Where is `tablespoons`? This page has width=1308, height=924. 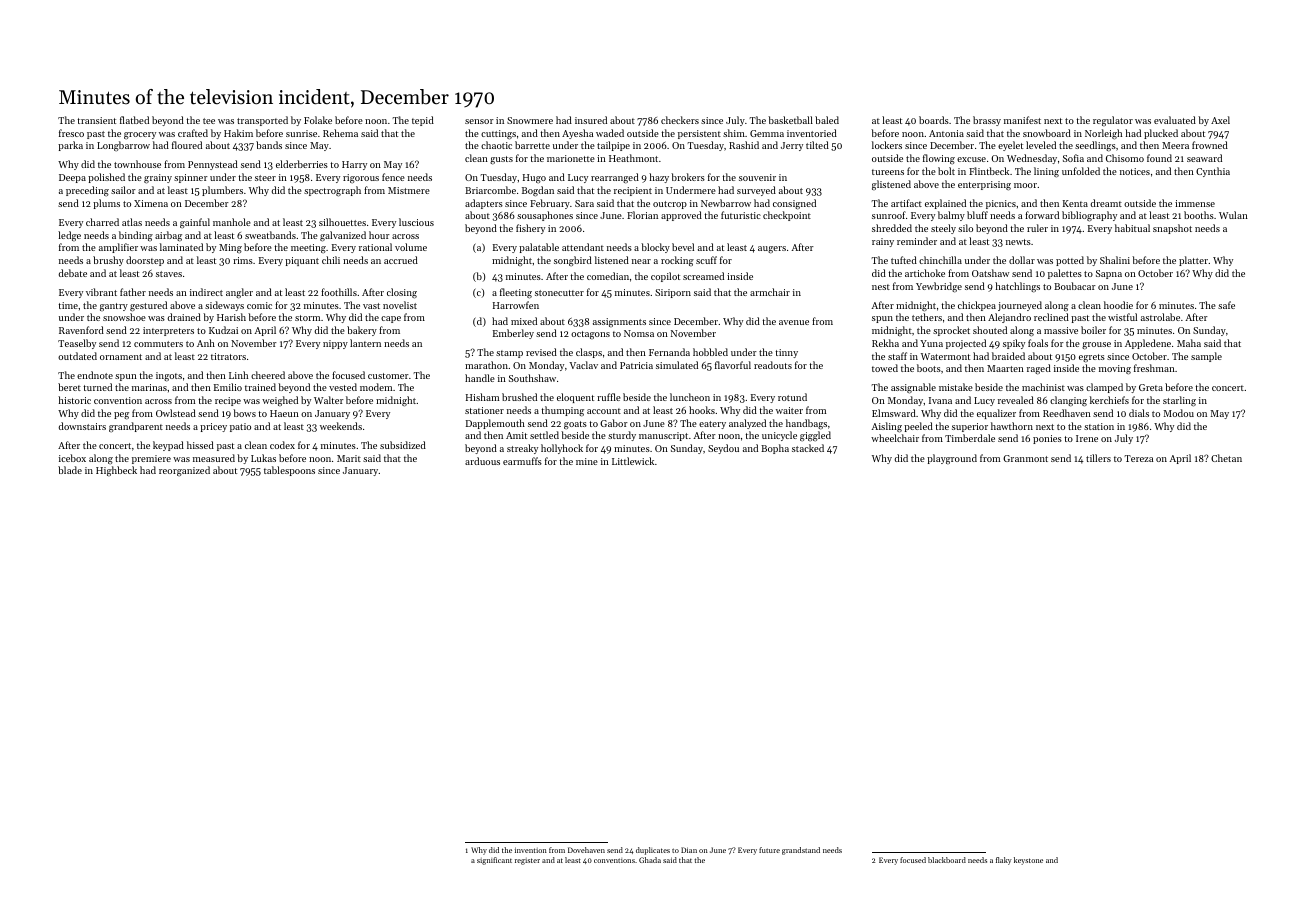 tablespoons is located at coordinates (289, 471).
